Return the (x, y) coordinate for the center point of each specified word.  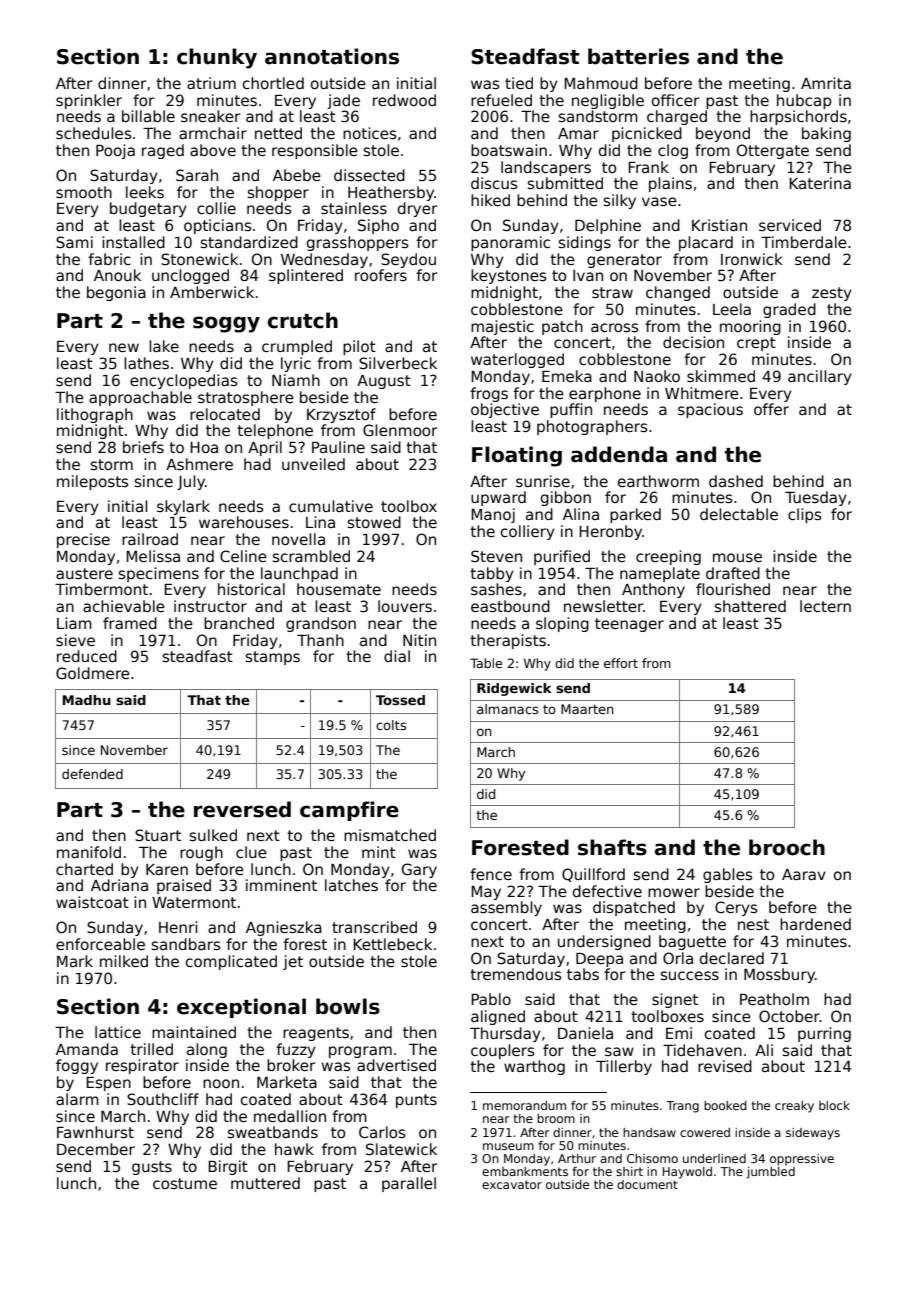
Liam (74, 623)
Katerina (820, 183)
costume (185, 1183)
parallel (409, 1184)
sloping (562, 624)
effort (621, 663)
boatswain (509, 150)
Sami (74, 242)
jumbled (771, 1173)
